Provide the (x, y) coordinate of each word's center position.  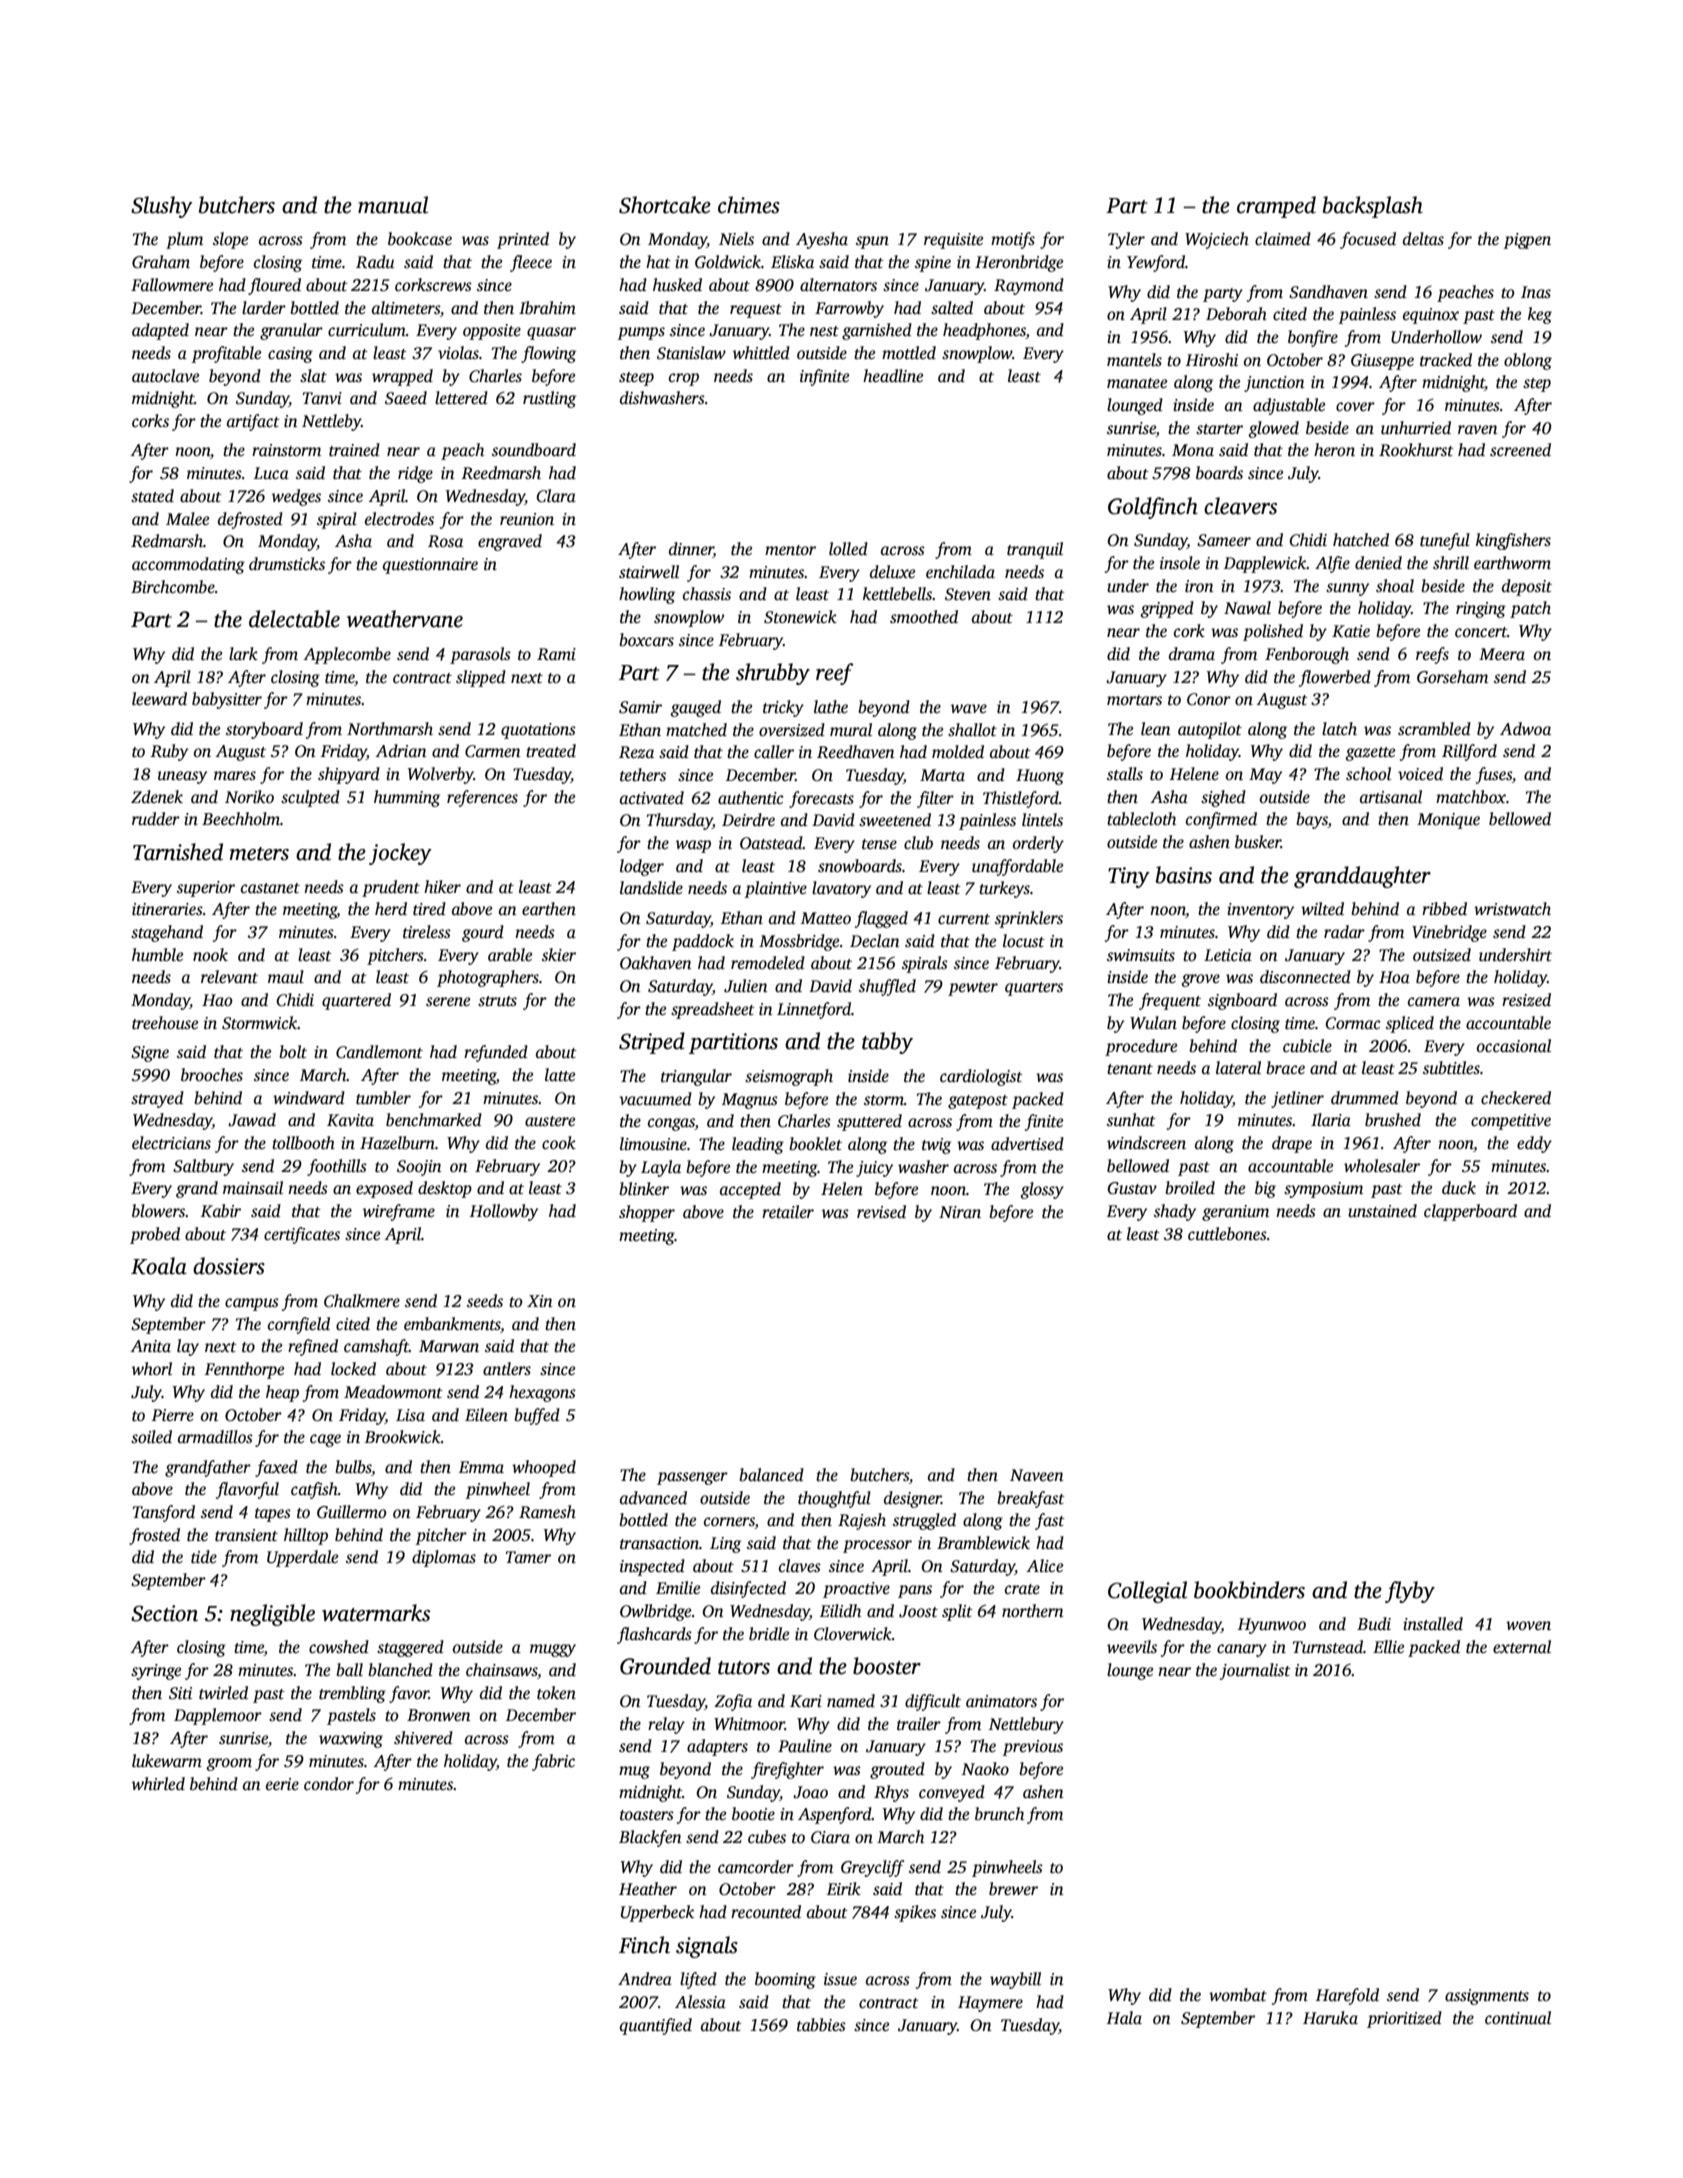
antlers (507, 1369)
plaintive (775, 889)
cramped (1276, 207)
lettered (461, 398)
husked (677, 285)
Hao (217, 1000)
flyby (1410, 1592)
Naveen (1037, 1475)
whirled (158, 1784)
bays (1312, 820)
